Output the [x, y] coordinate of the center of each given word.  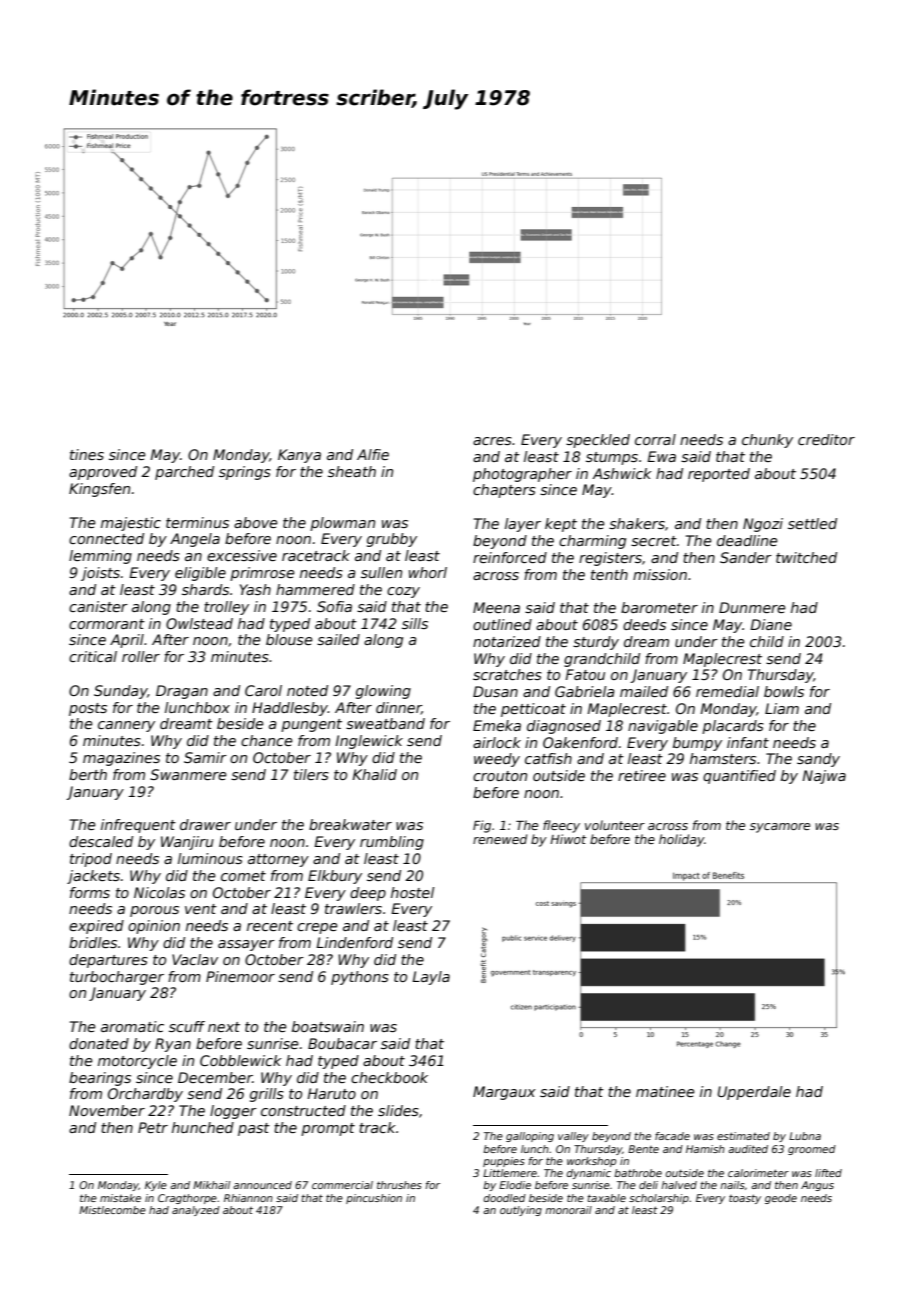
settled [812, 523]
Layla [431, 978]
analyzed [196, 1211]
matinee [665, 1091]
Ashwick [622, 473]
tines [87, 454]
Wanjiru [187, 843]
